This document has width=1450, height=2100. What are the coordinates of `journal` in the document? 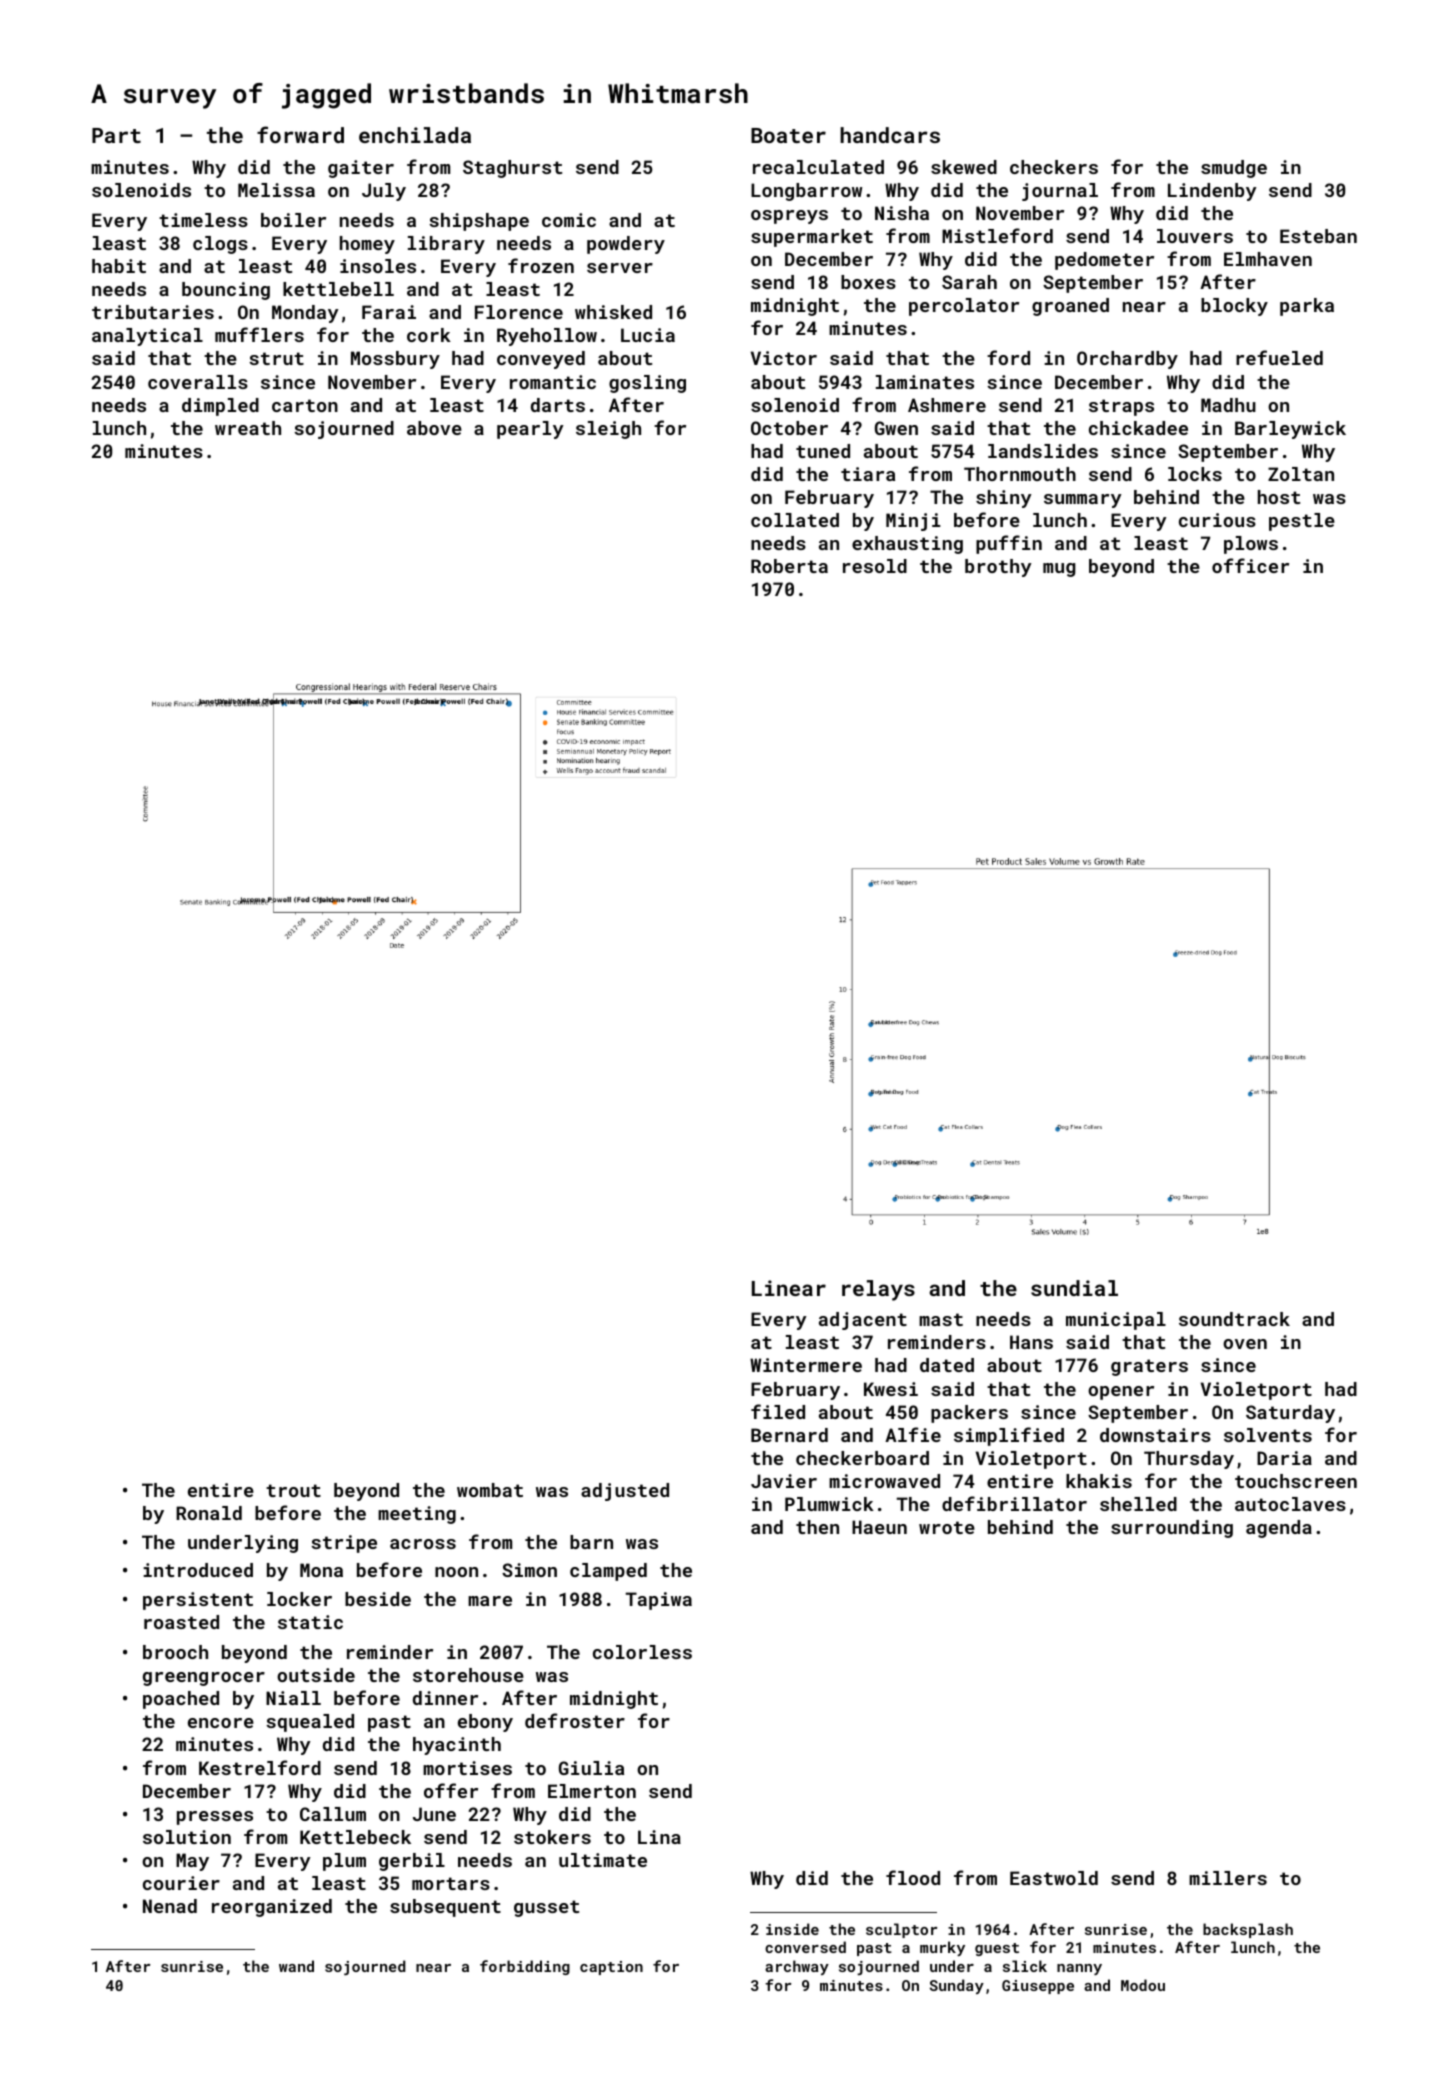 It's located at (1060, 192).
